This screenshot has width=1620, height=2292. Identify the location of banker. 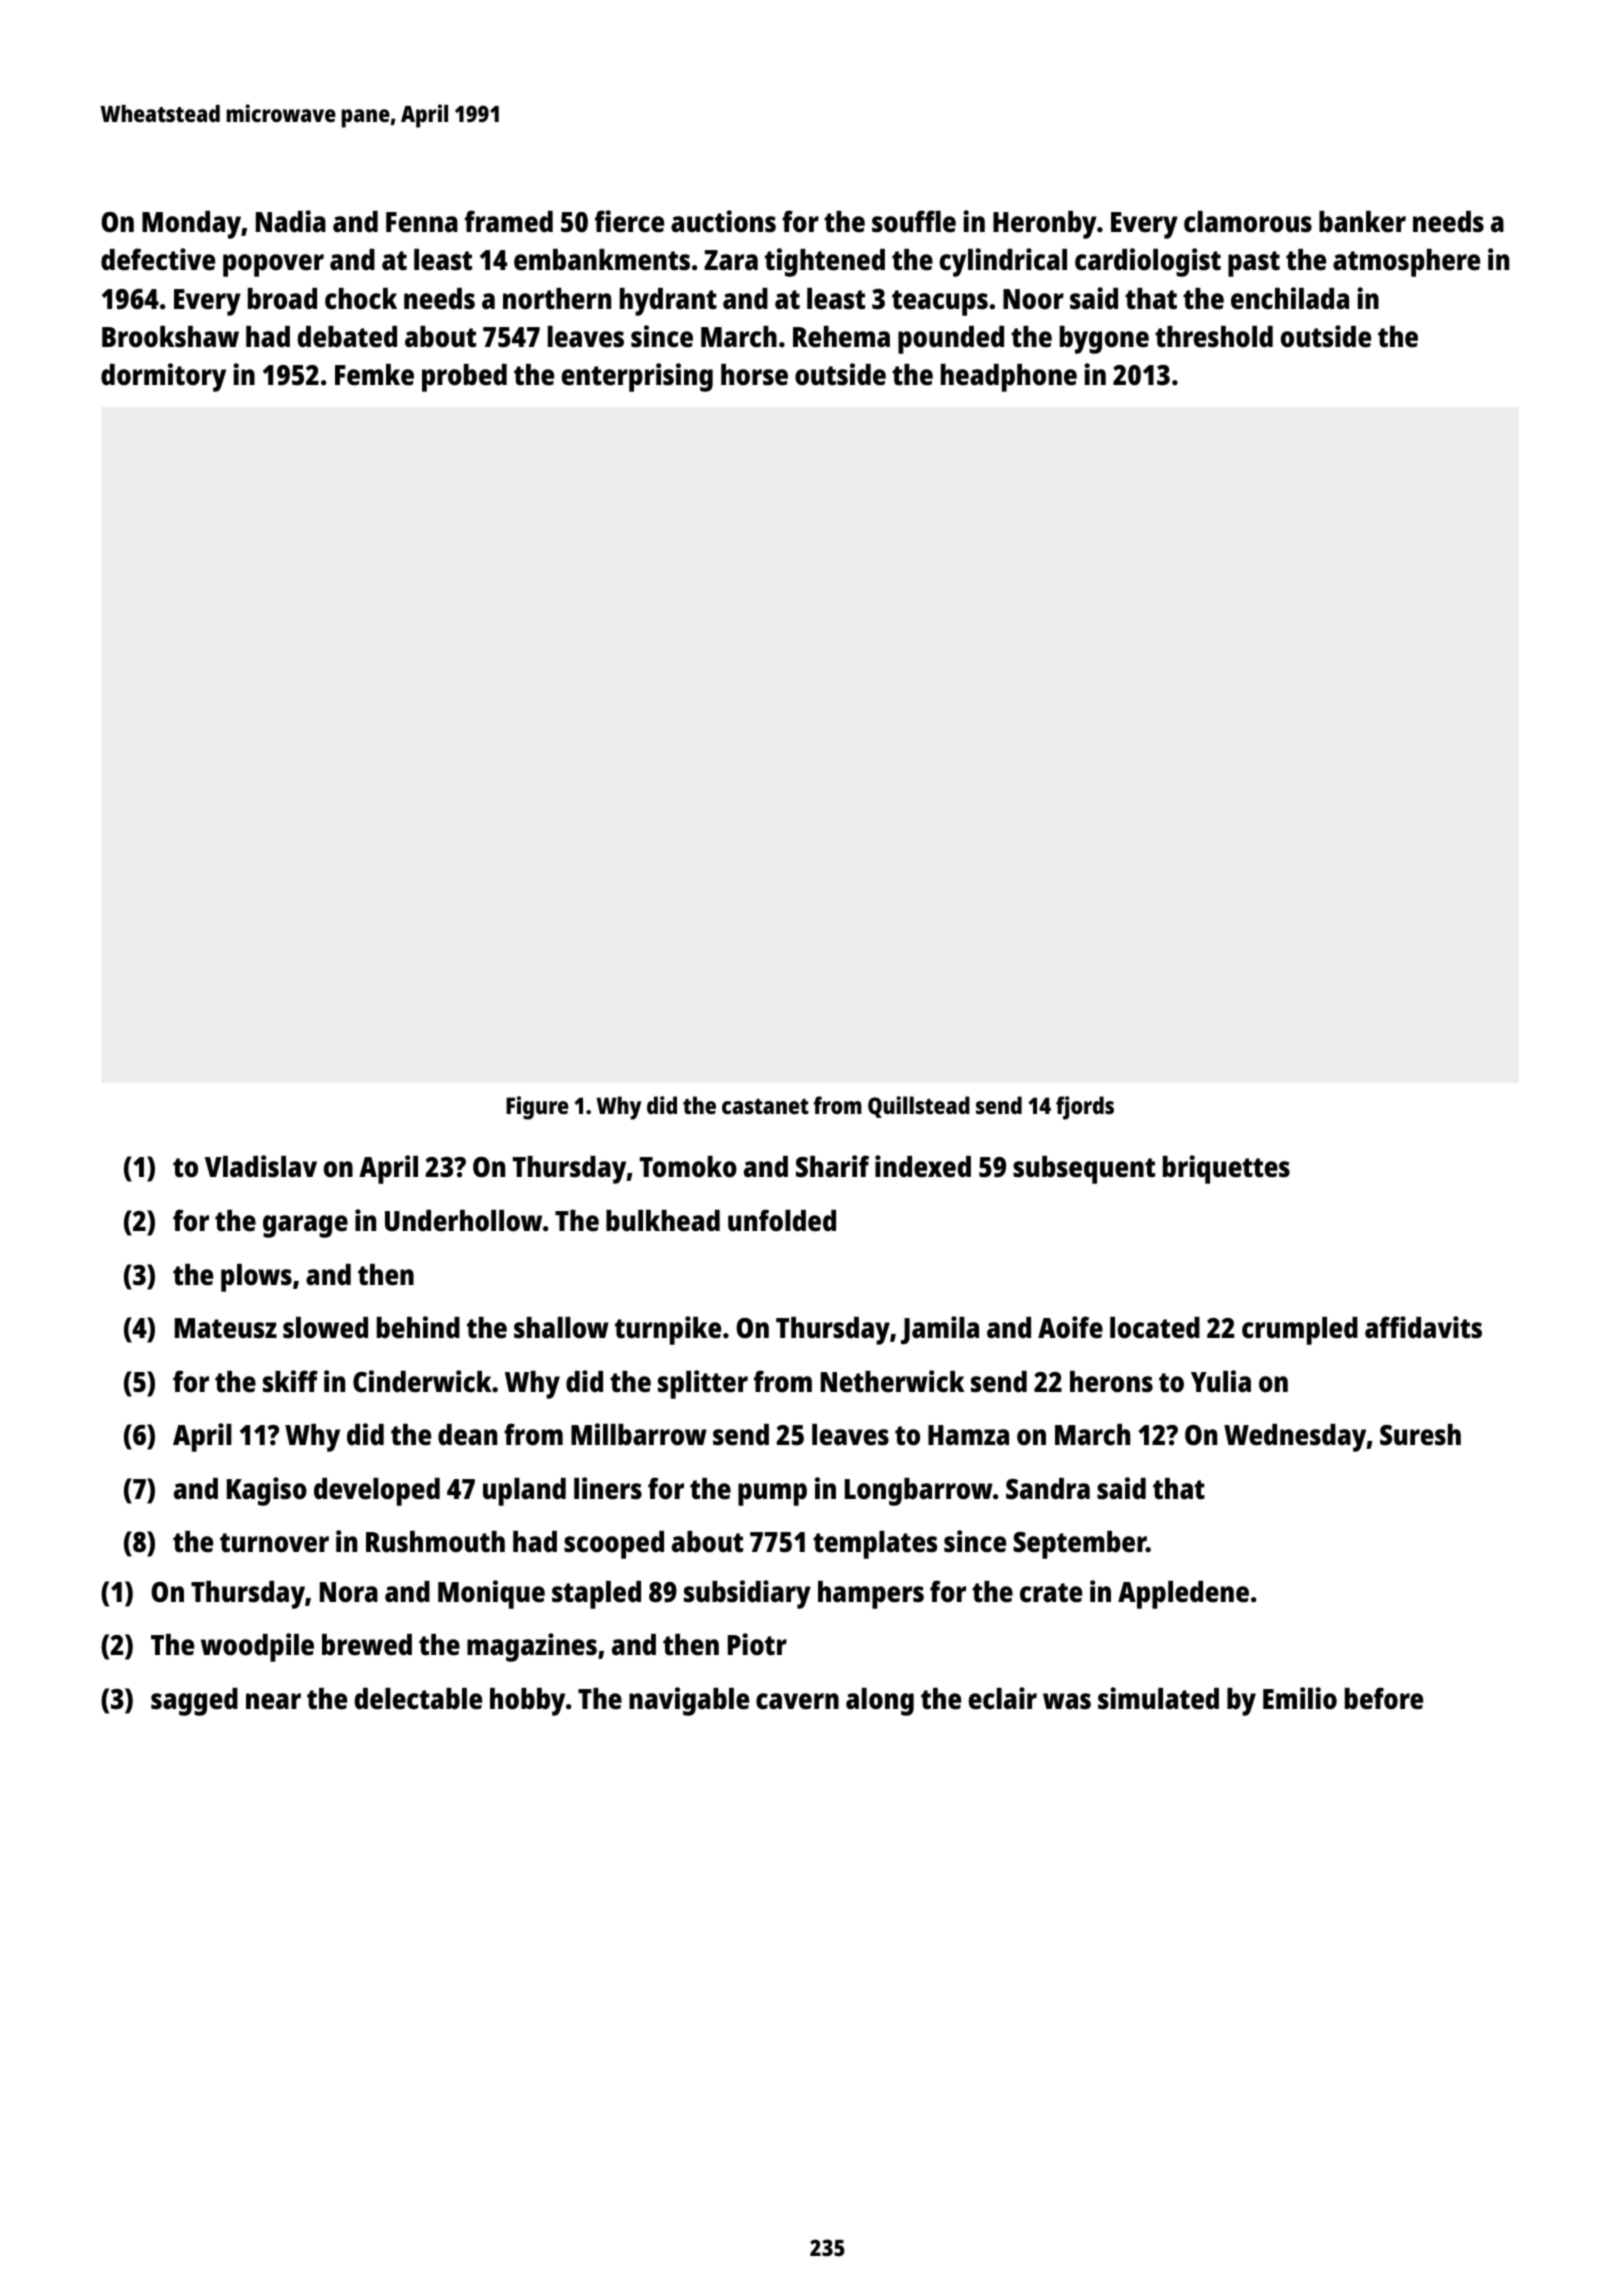
(1362, 222).
